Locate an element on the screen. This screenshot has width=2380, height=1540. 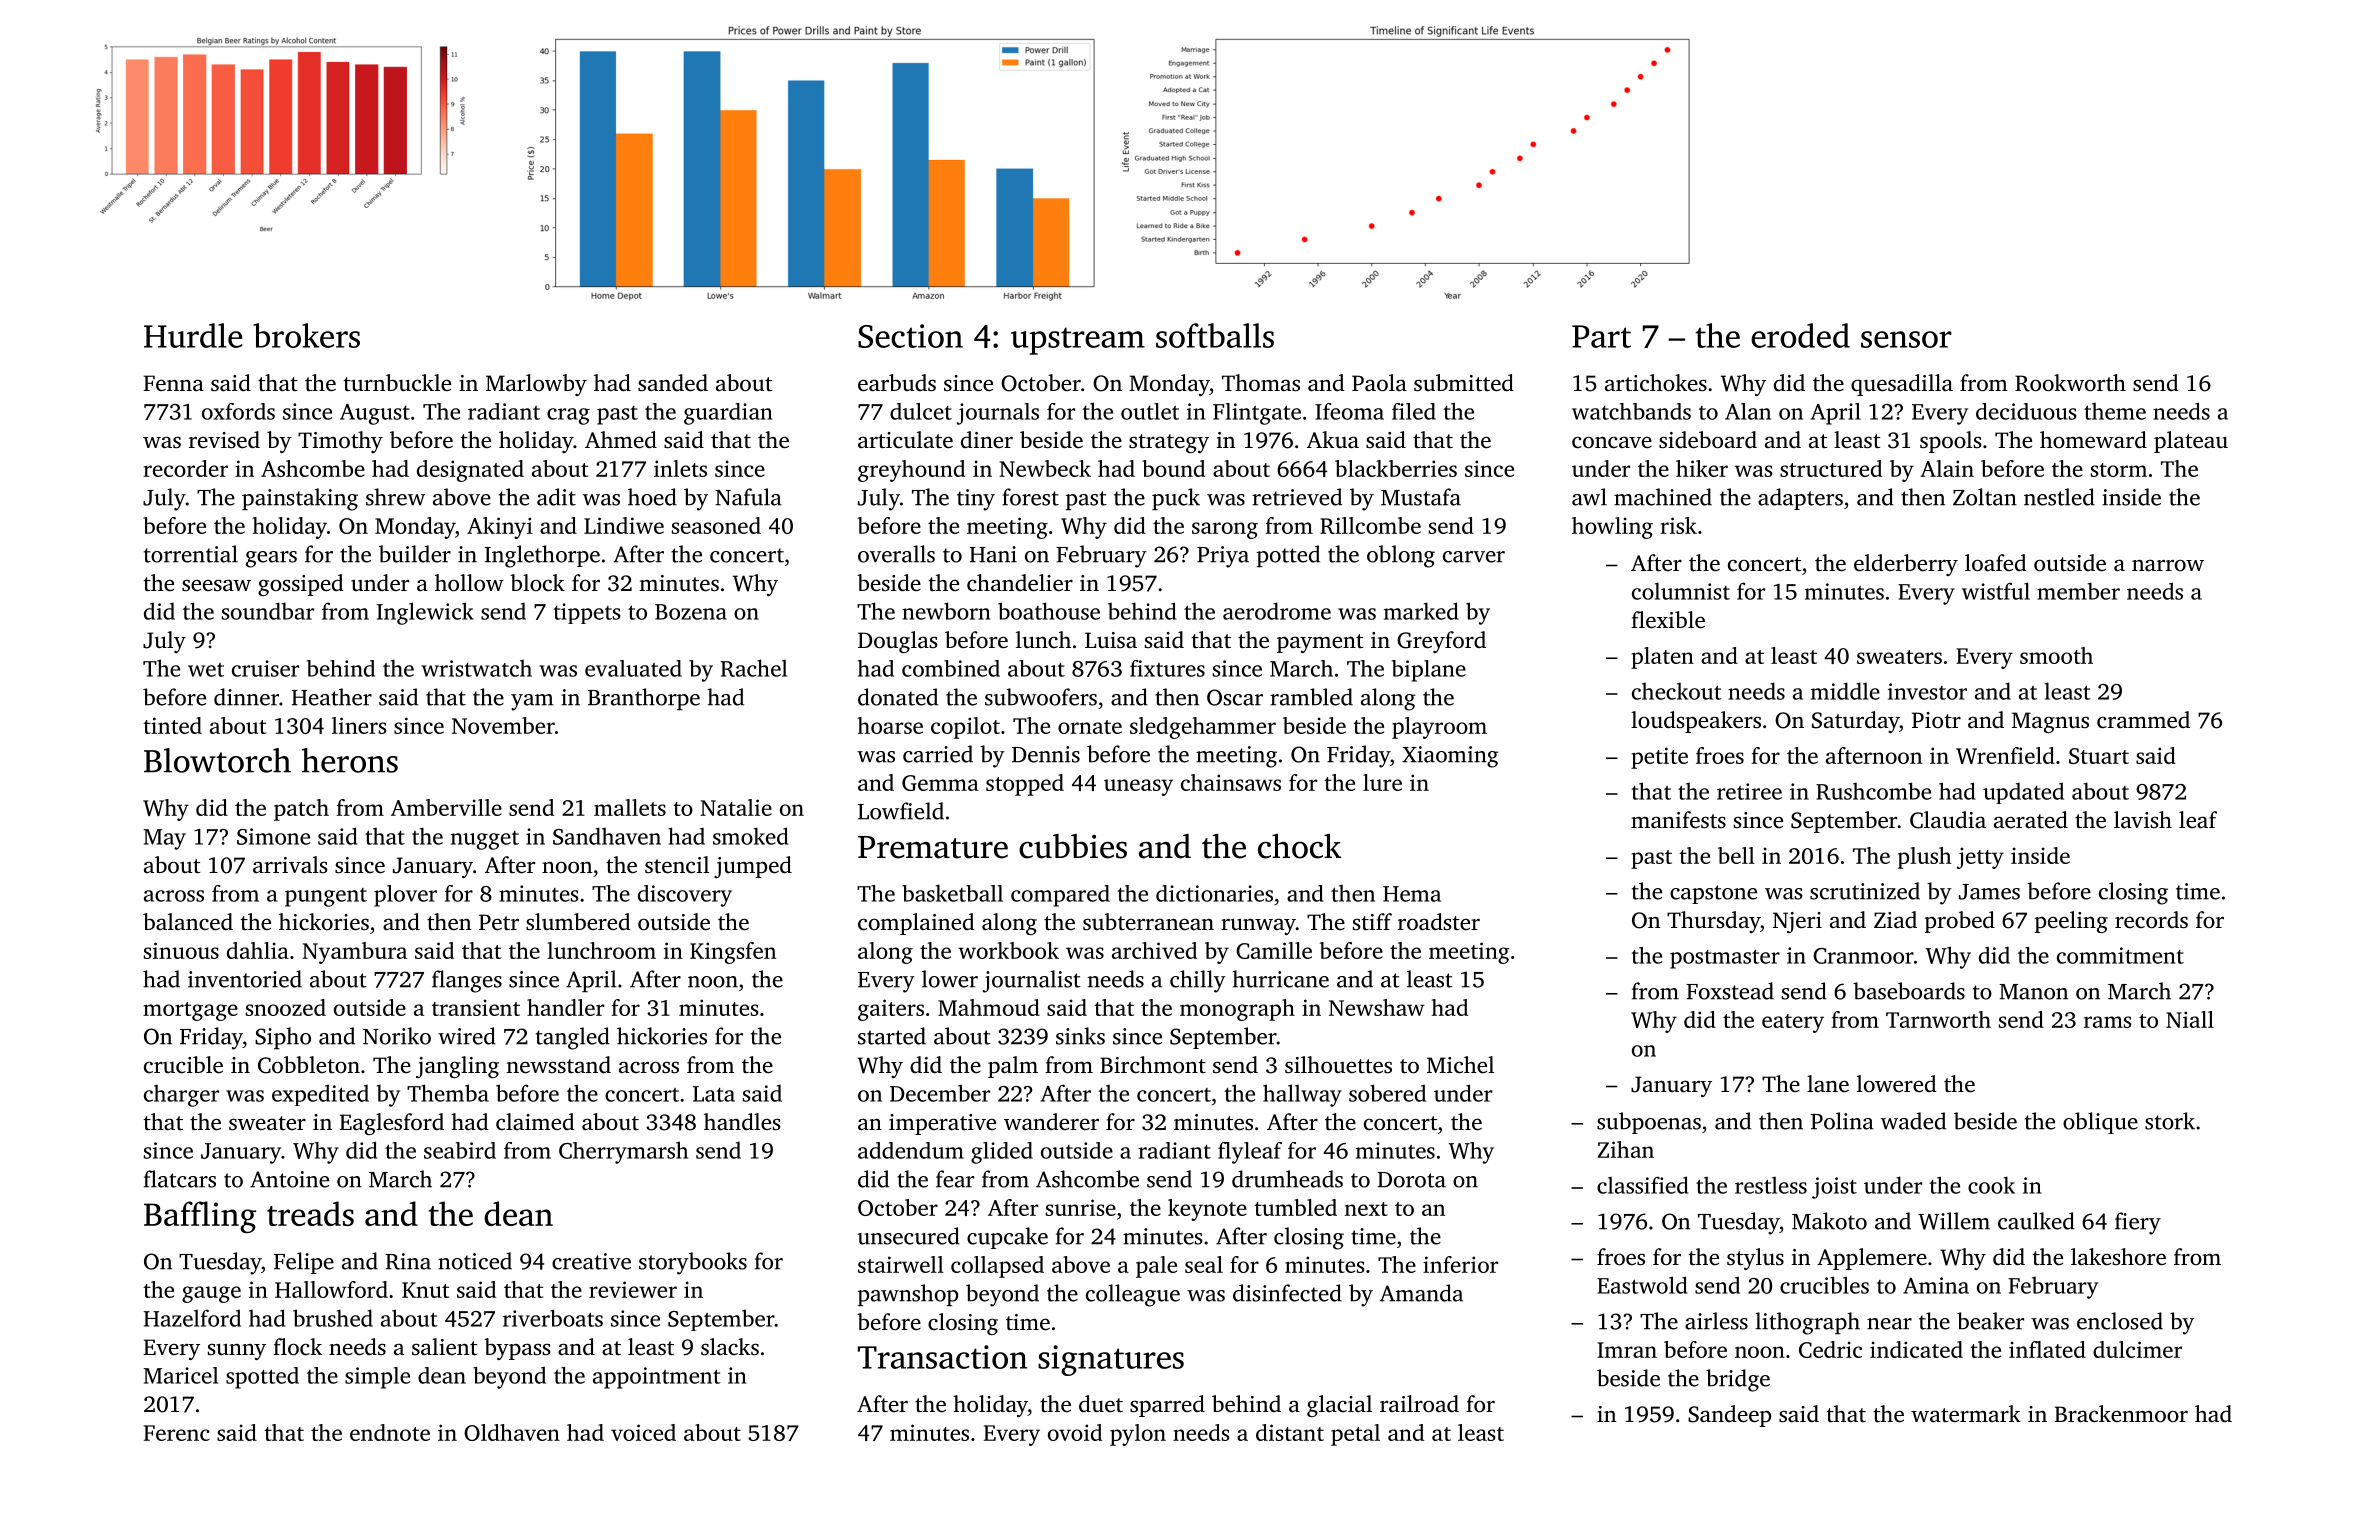
Amanda is located at coordinates (1421, 1293).
